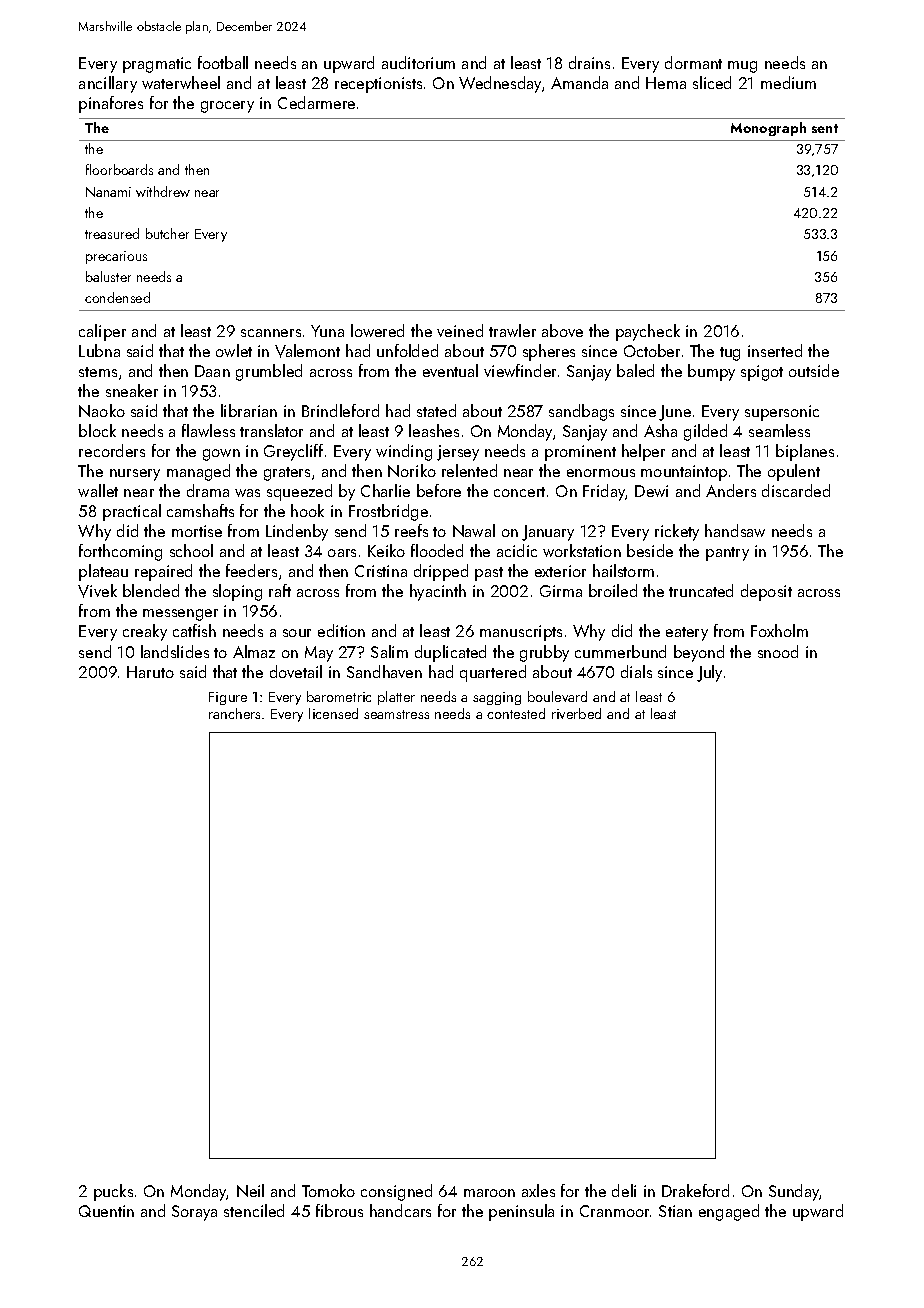 This page has width=924, height=1308. What do you see at coordinates (521, 1212) in the page?
I see `peninsula` at bounding box center [521, 1212].
